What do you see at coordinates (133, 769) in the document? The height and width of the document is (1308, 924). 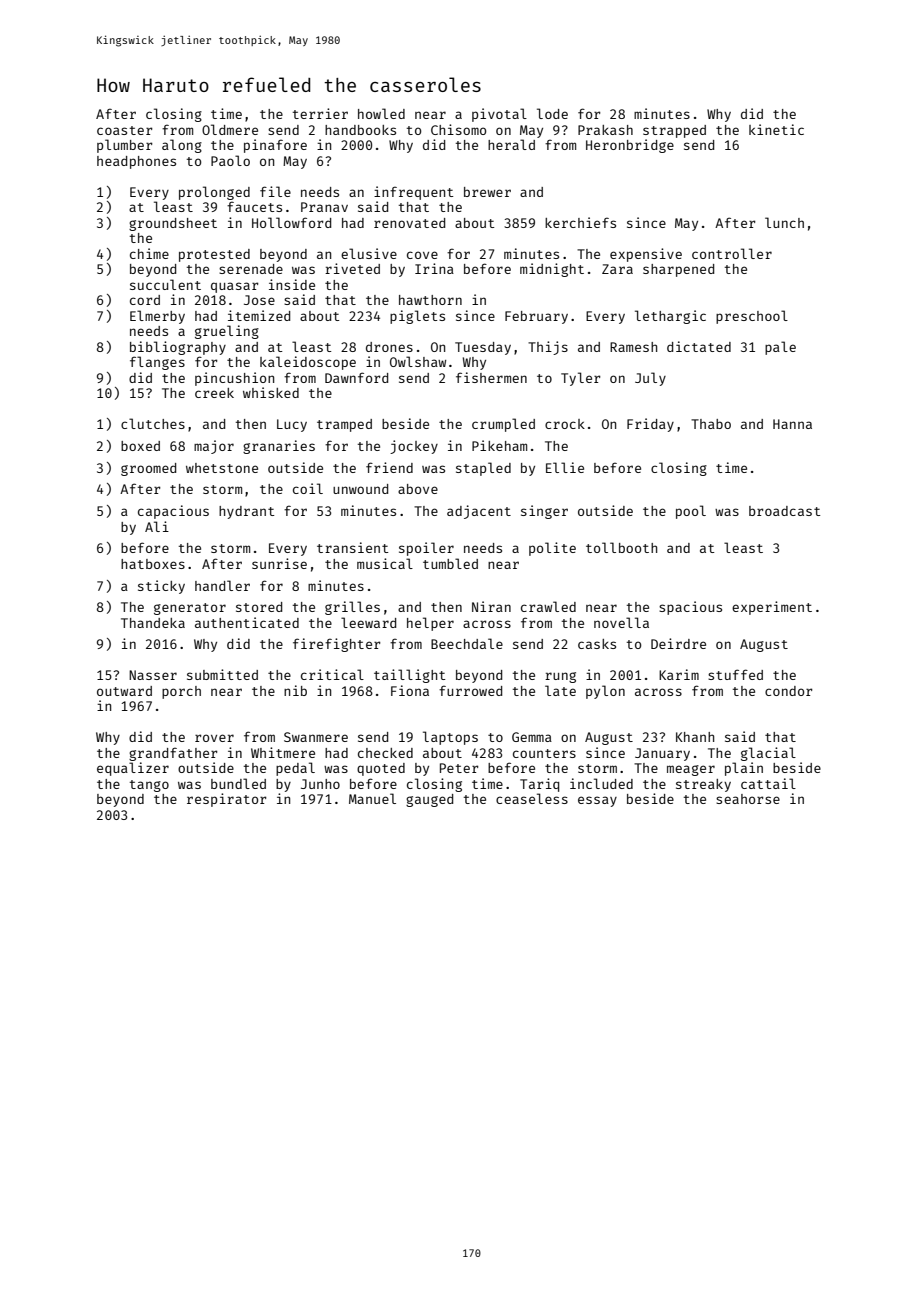 I see `equalizer` at bounding box center [133, 769].
